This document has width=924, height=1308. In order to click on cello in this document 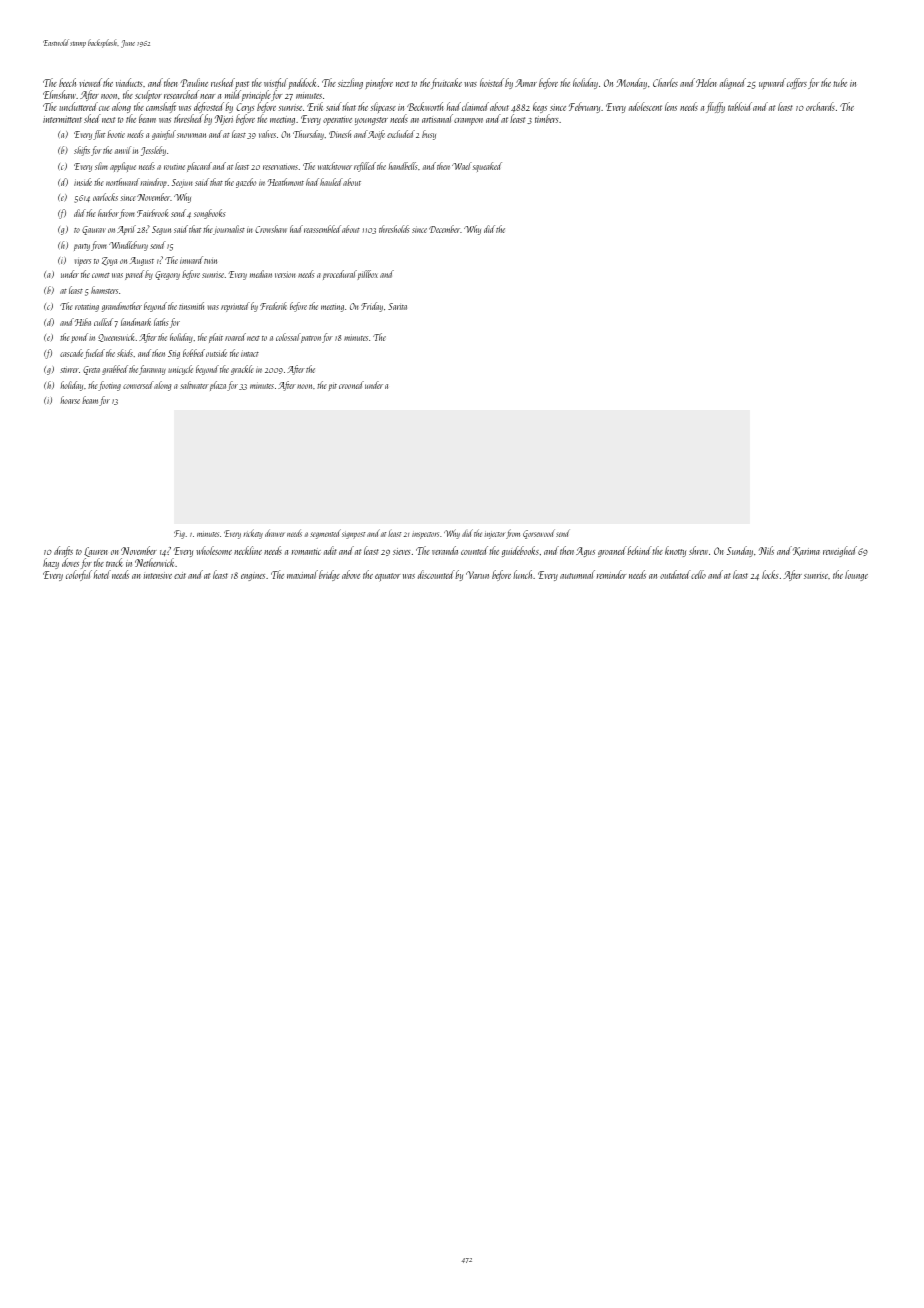, I will do `click(698, 574)`.
